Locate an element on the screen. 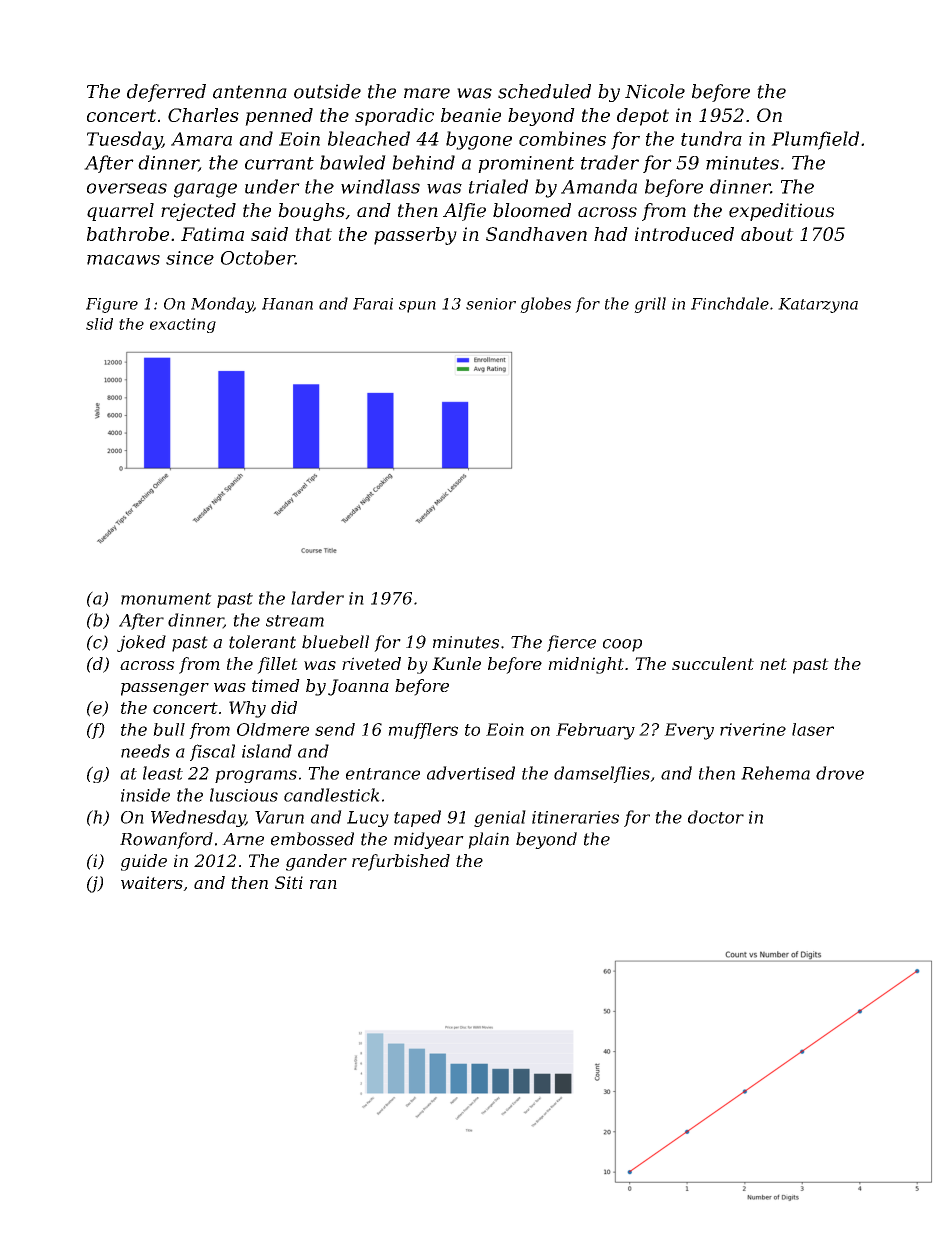 The width and height of the screenshot is (952, 1233). laser is located at coordinates (813, 729).
